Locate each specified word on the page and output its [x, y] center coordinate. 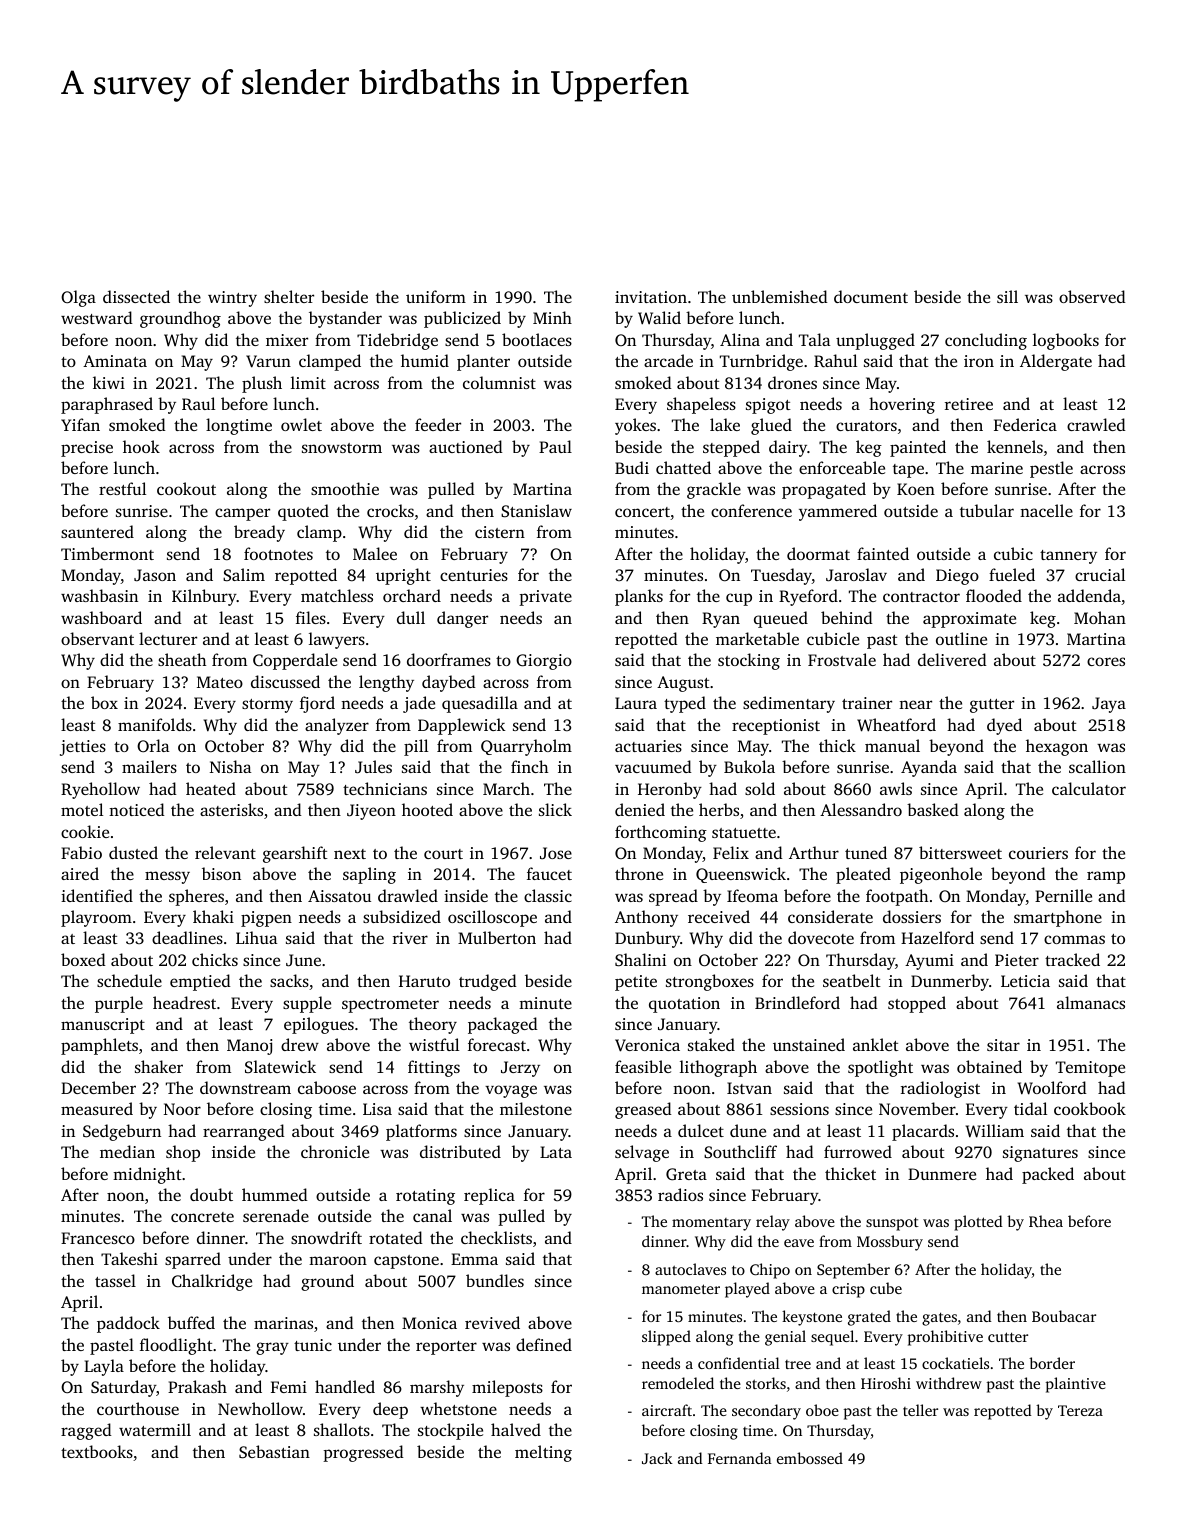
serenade [276, 1215]
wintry [232, 299]
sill [1007, 296]
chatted [683, 467]
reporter [446, 1348]
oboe [822, 1410]
